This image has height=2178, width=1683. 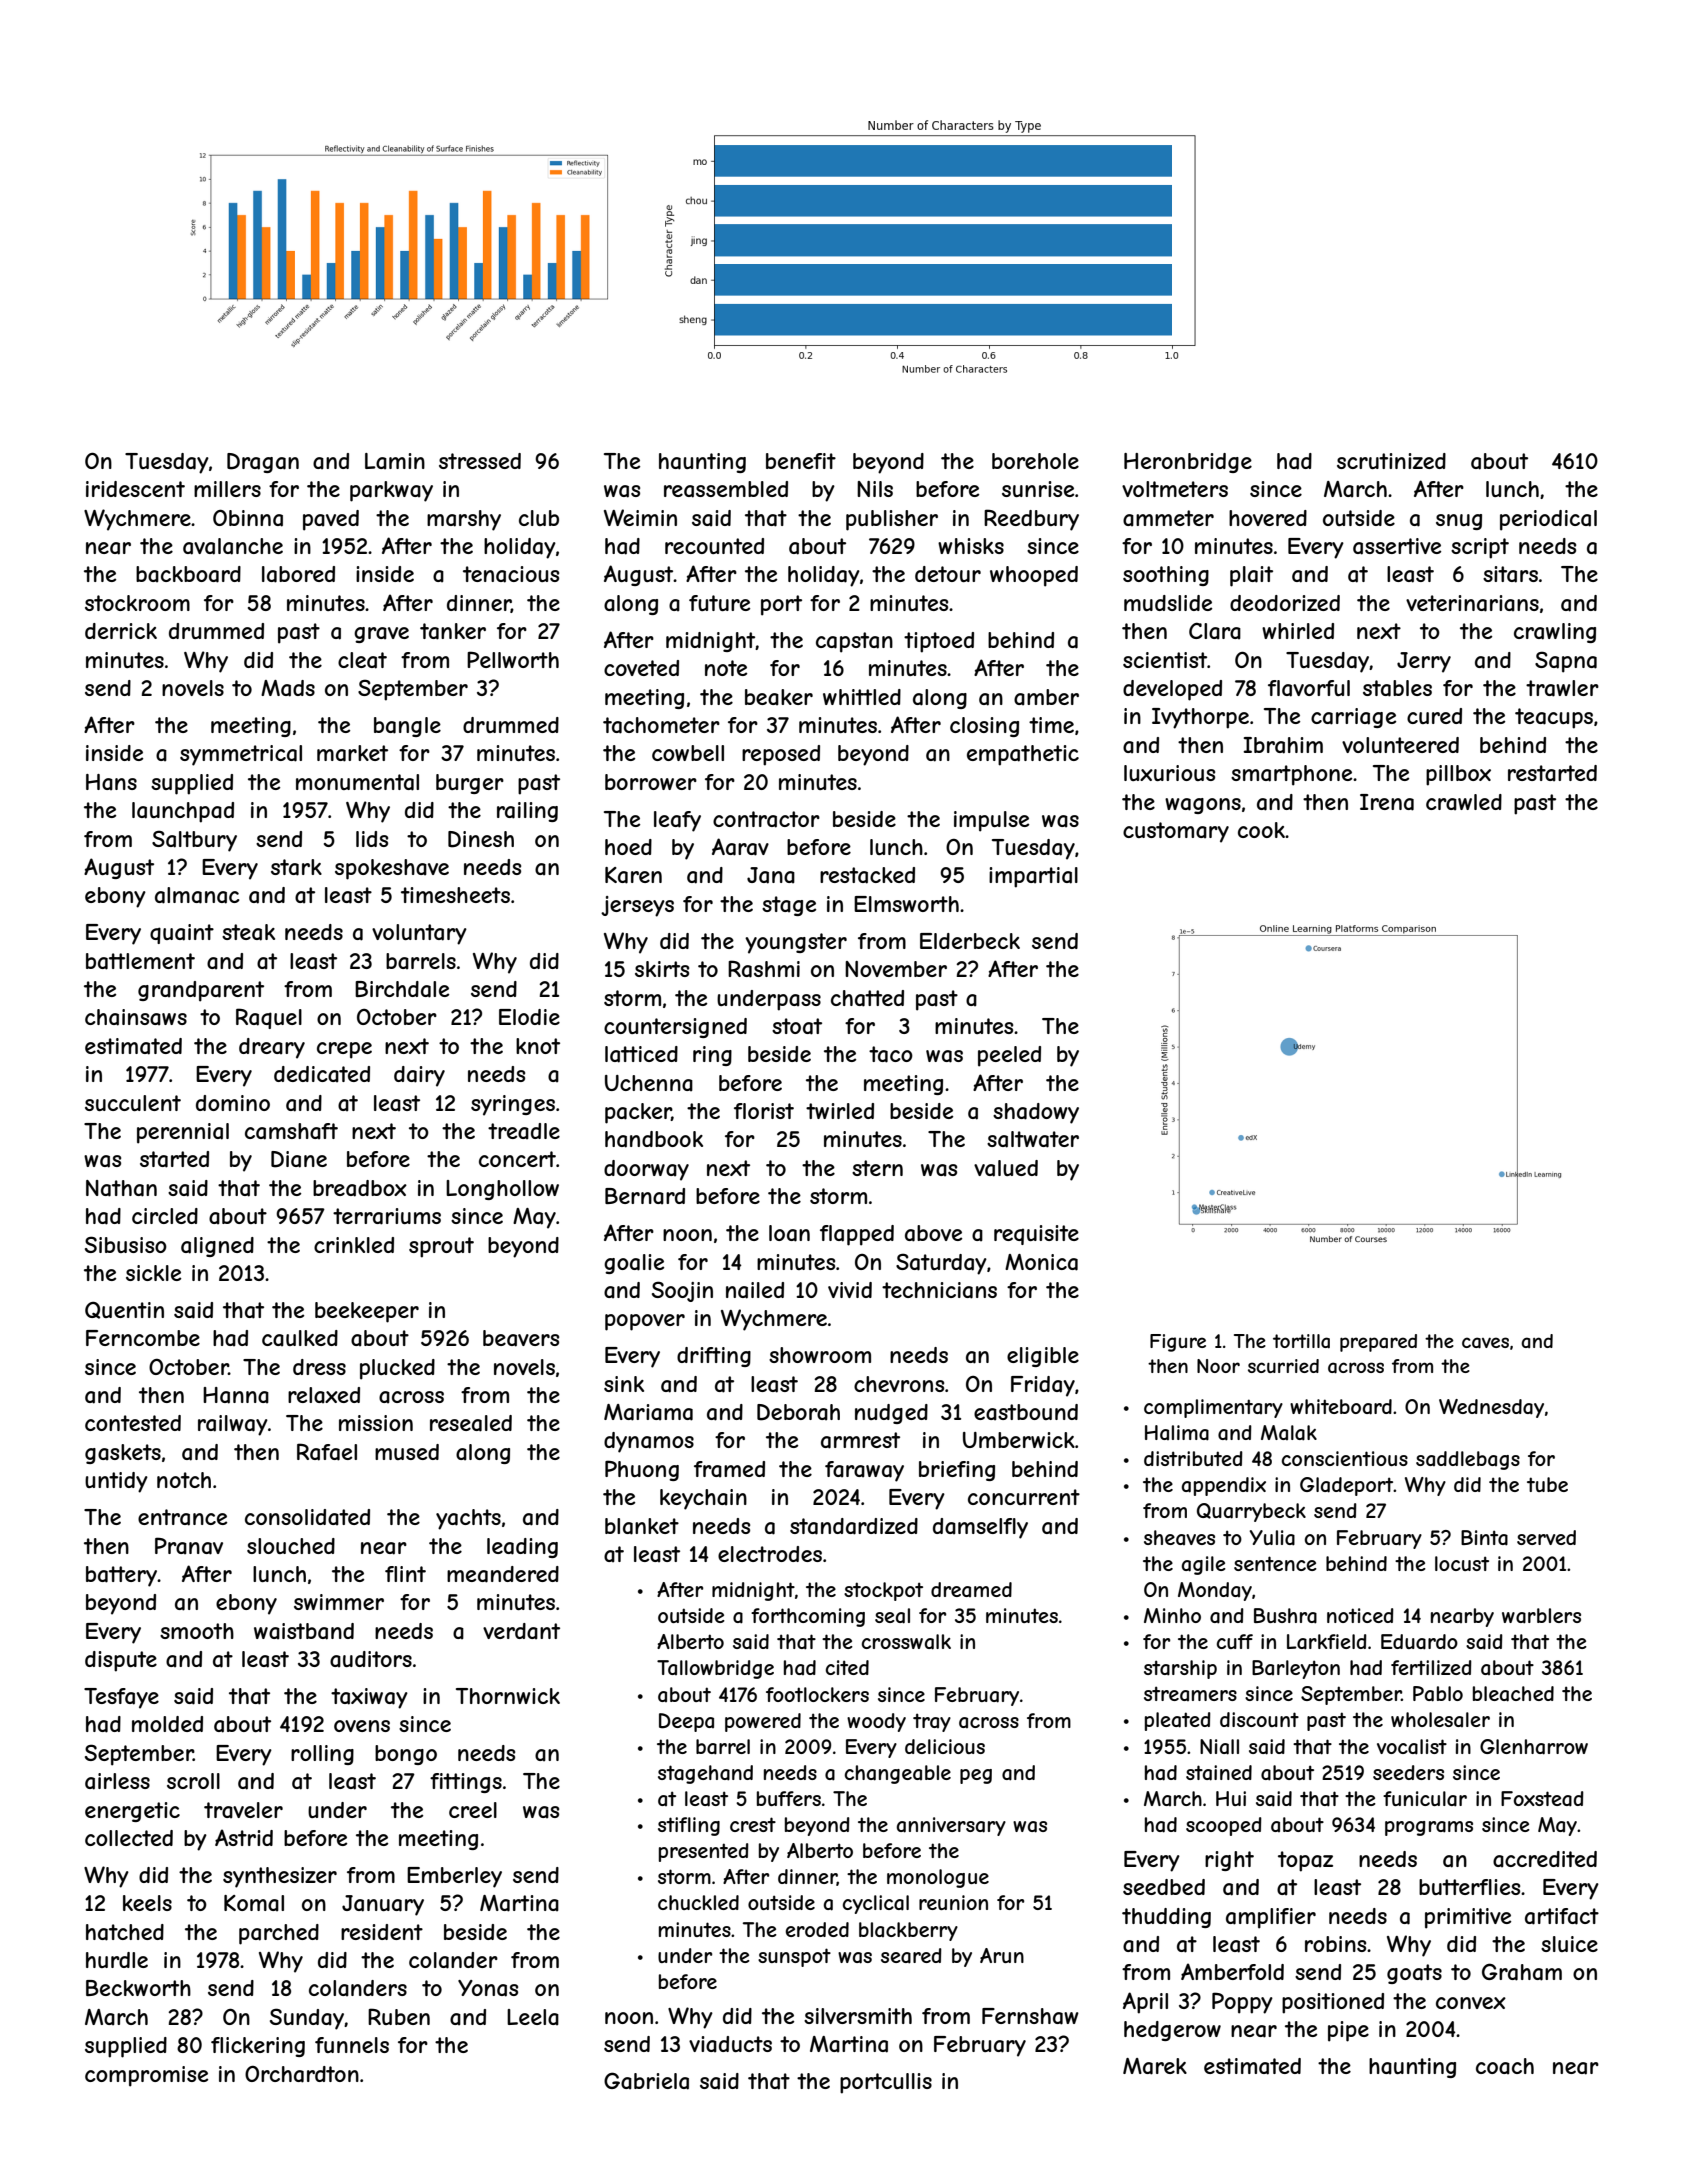 What do you see at coordinates (1391, 461) in the image?
I see `scrutinized` at bounding box center [1391, 461].
